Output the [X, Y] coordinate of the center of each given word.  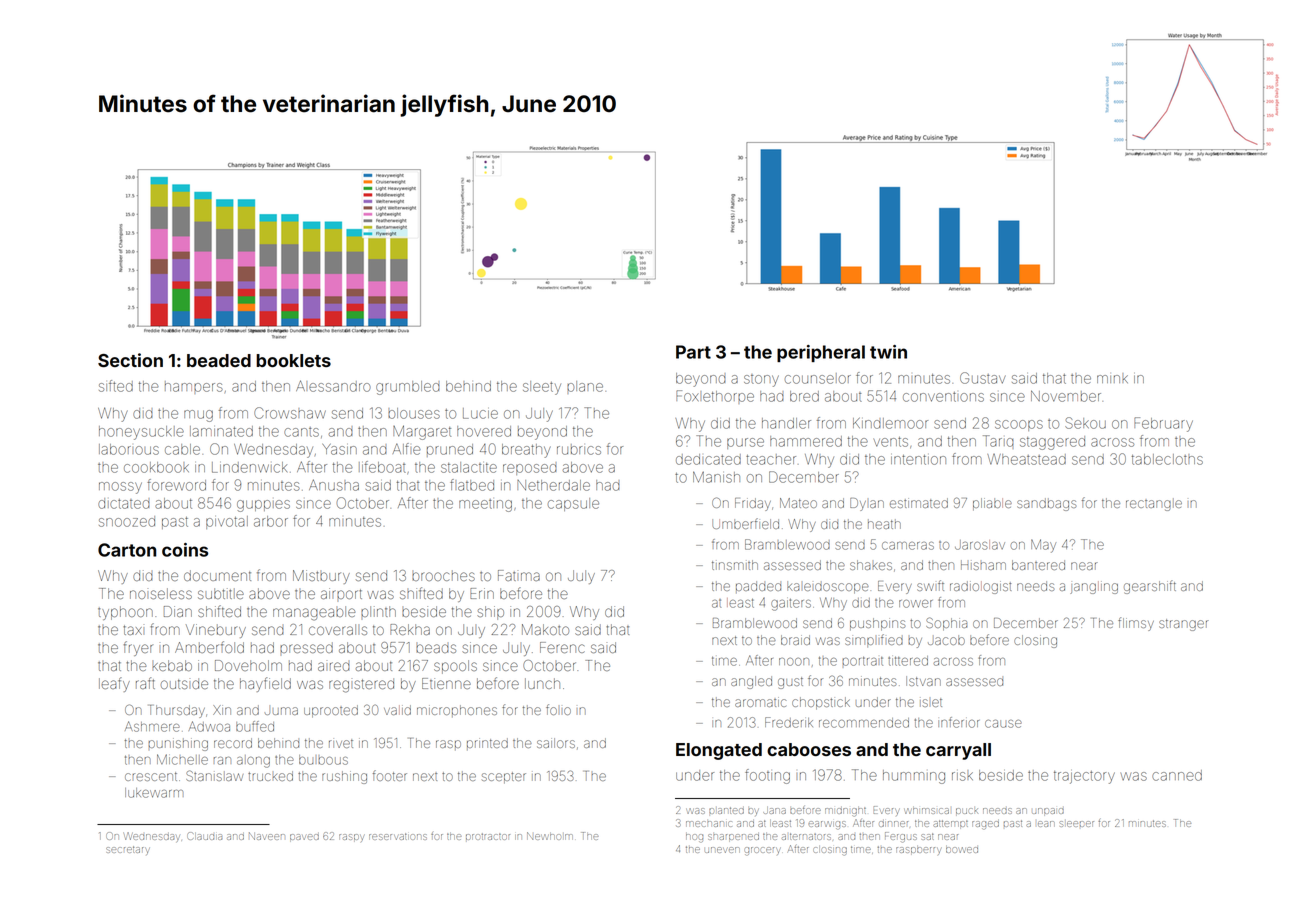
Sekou [1085, 423]
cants [301, 432]
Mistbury [321, 577]
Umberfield [745, 523]
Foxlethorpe [715, 396]
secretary [128, 850]
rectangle [1154, 504]
